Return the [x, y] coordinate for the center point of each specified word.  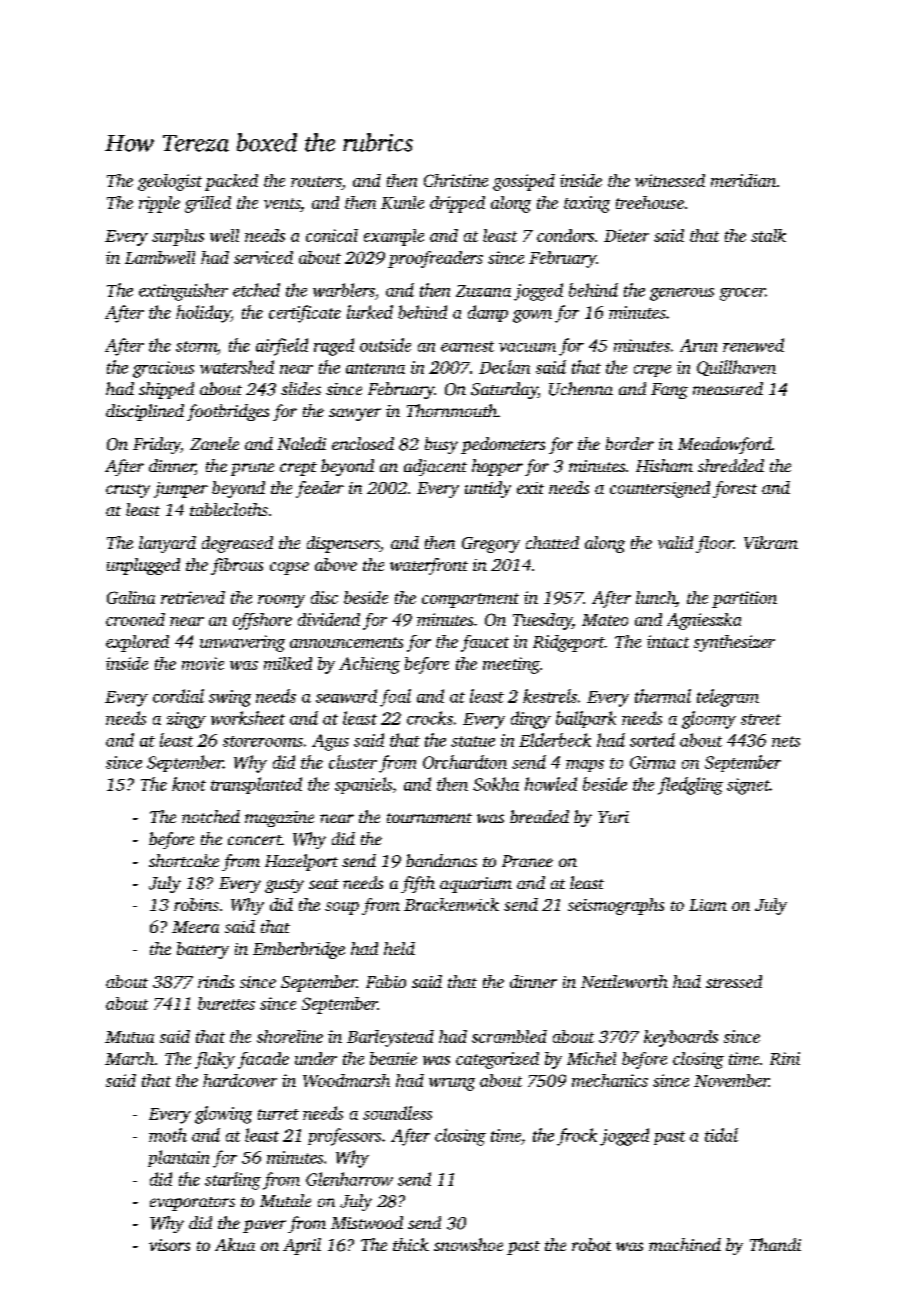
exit [530, 488]
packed [231, 182]
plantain [178, 1158]
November [731, 1080]
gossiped [524, 182]
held [399, 948]
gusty [284, 886]
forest [735, 489]
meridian [743, 180]
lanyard [167, 544]
